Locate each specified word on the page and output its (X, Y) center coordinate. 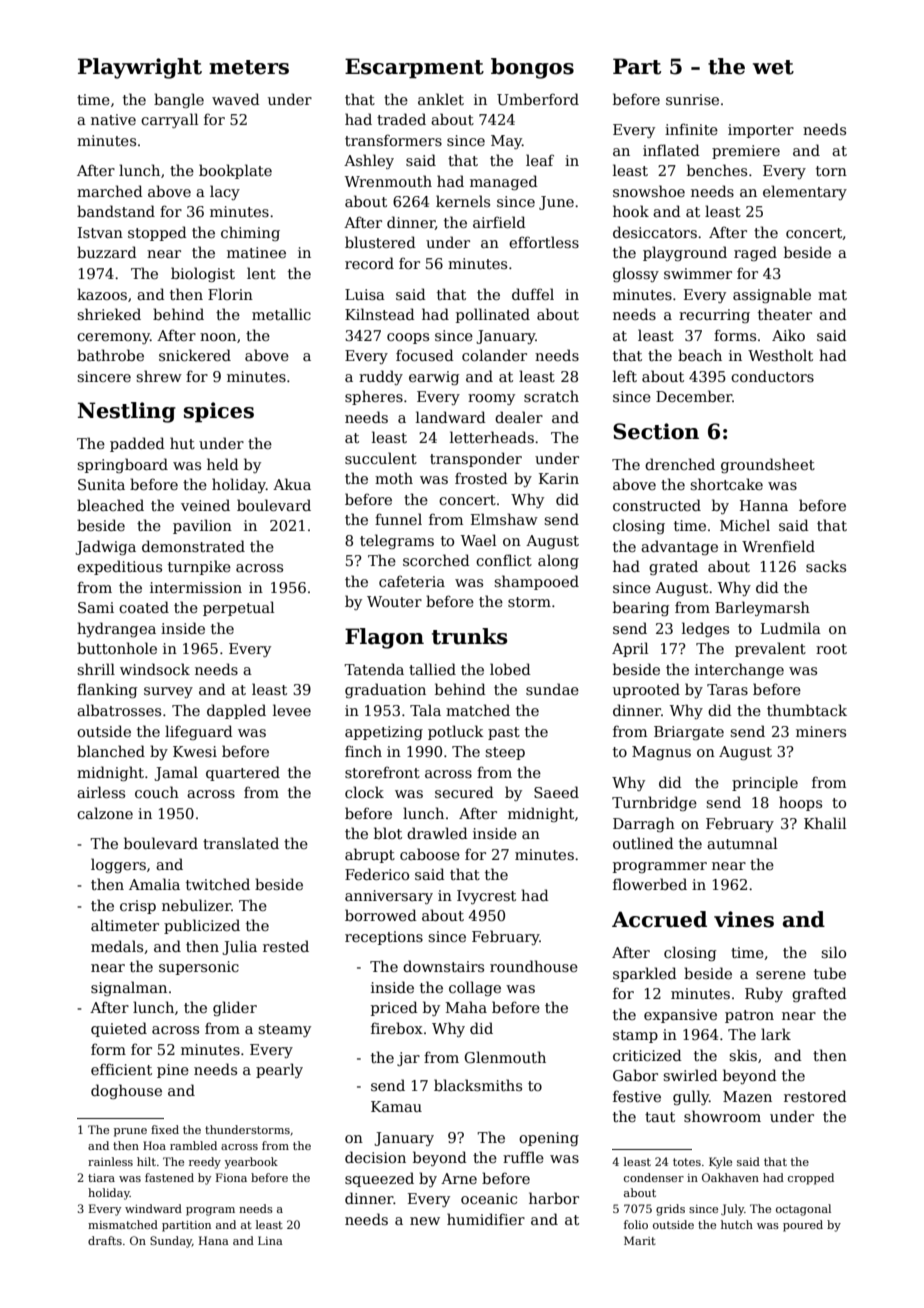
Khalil (825, 823)
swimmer (698, 273)
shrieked (109, 314)
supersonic (199, 968)
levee (292, 710)
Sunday (171, 1242)
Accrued (659, 919)
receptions (384, 938)
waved (236, 99)
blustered (380, 242)
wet (773, 67)
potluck (456, 732)
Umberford (538, 99)
